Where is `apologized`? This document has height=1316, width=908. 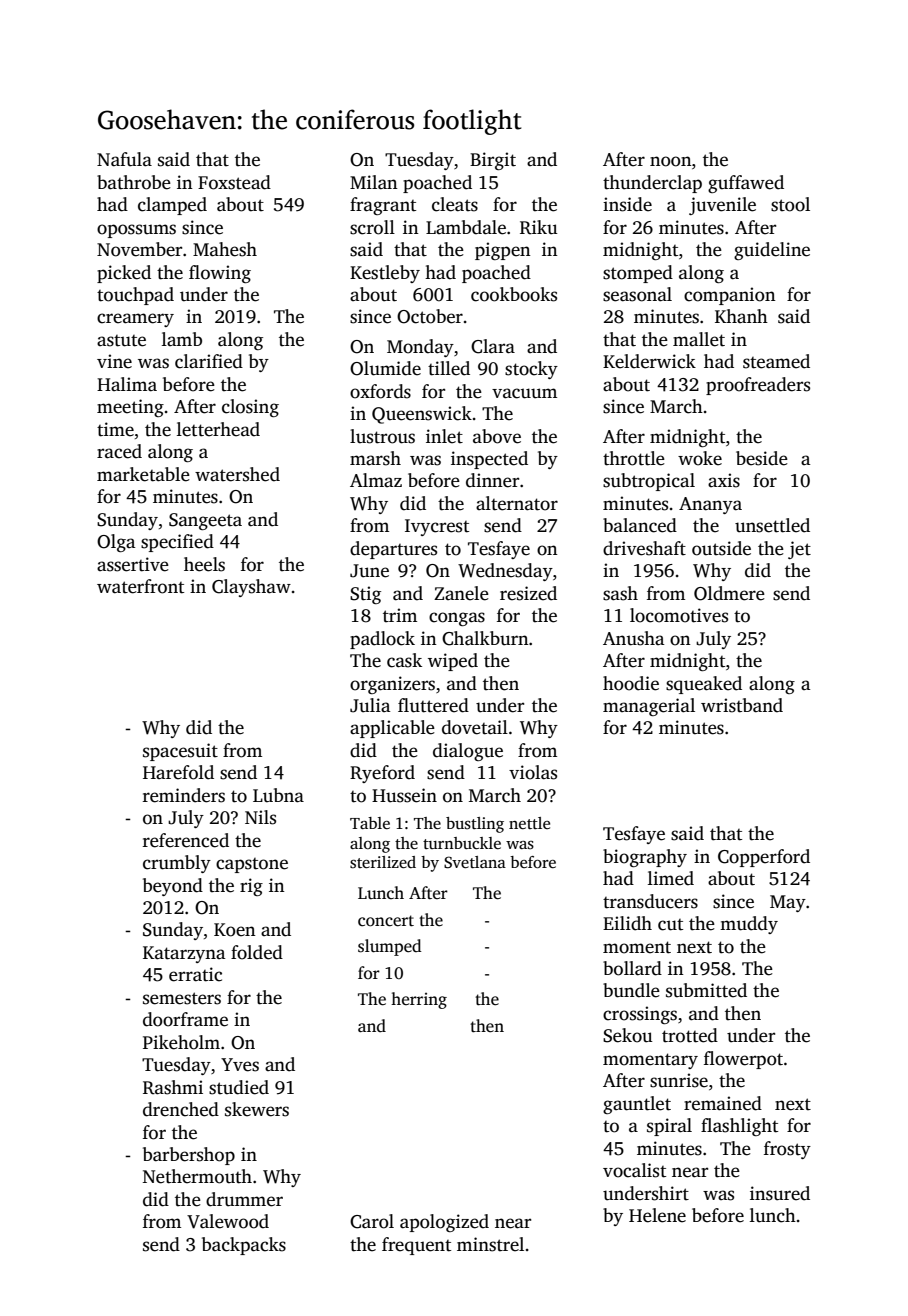
apologized is located at coordinates (444, 1223).
